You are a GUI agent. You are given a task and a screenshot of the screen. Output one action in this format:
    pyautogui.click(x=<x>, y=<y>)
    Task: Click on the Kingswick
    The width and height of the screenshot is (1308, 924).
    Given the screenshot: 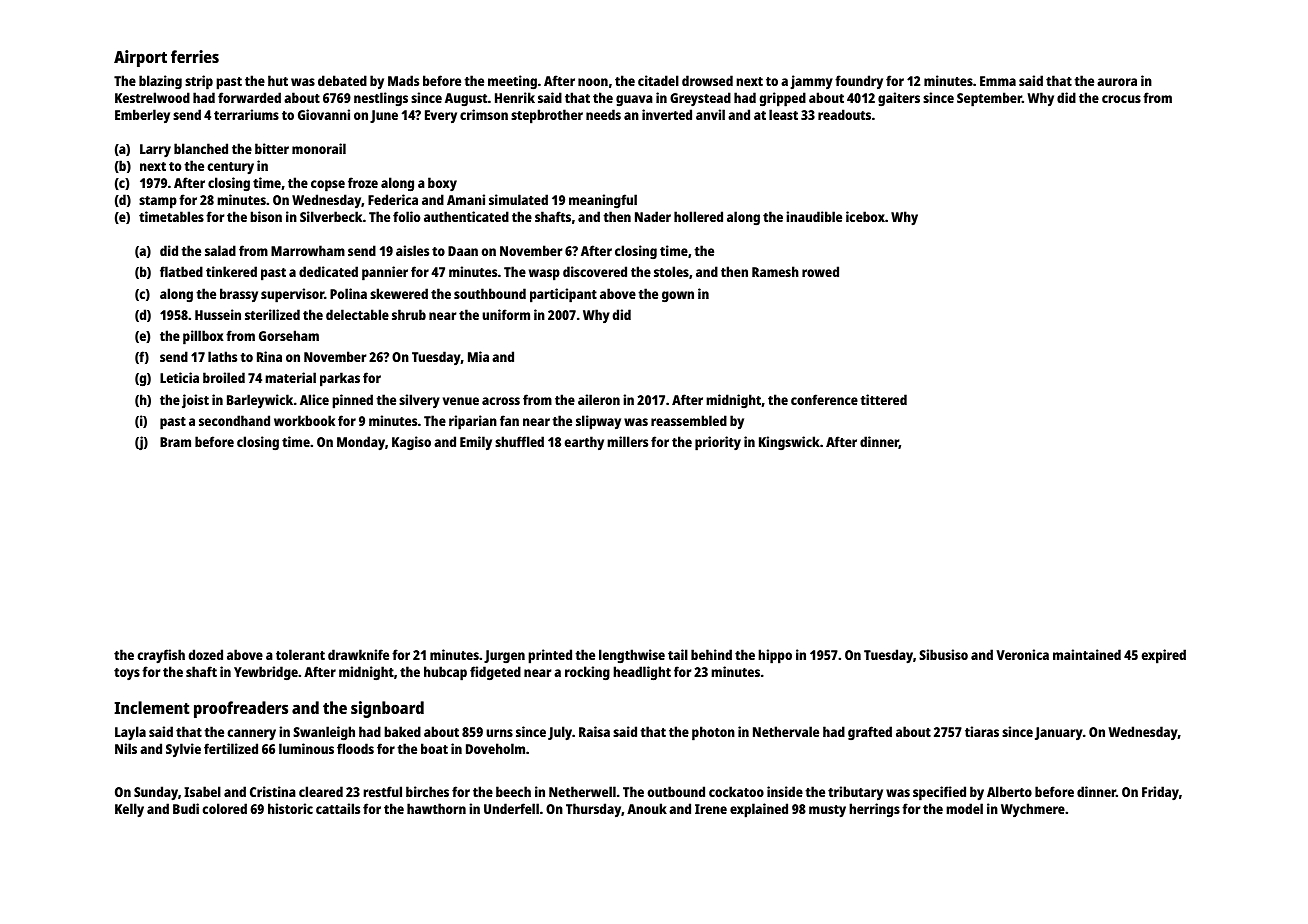 What is the action you would take?
    pyautogui.click(x=789, y=443)
